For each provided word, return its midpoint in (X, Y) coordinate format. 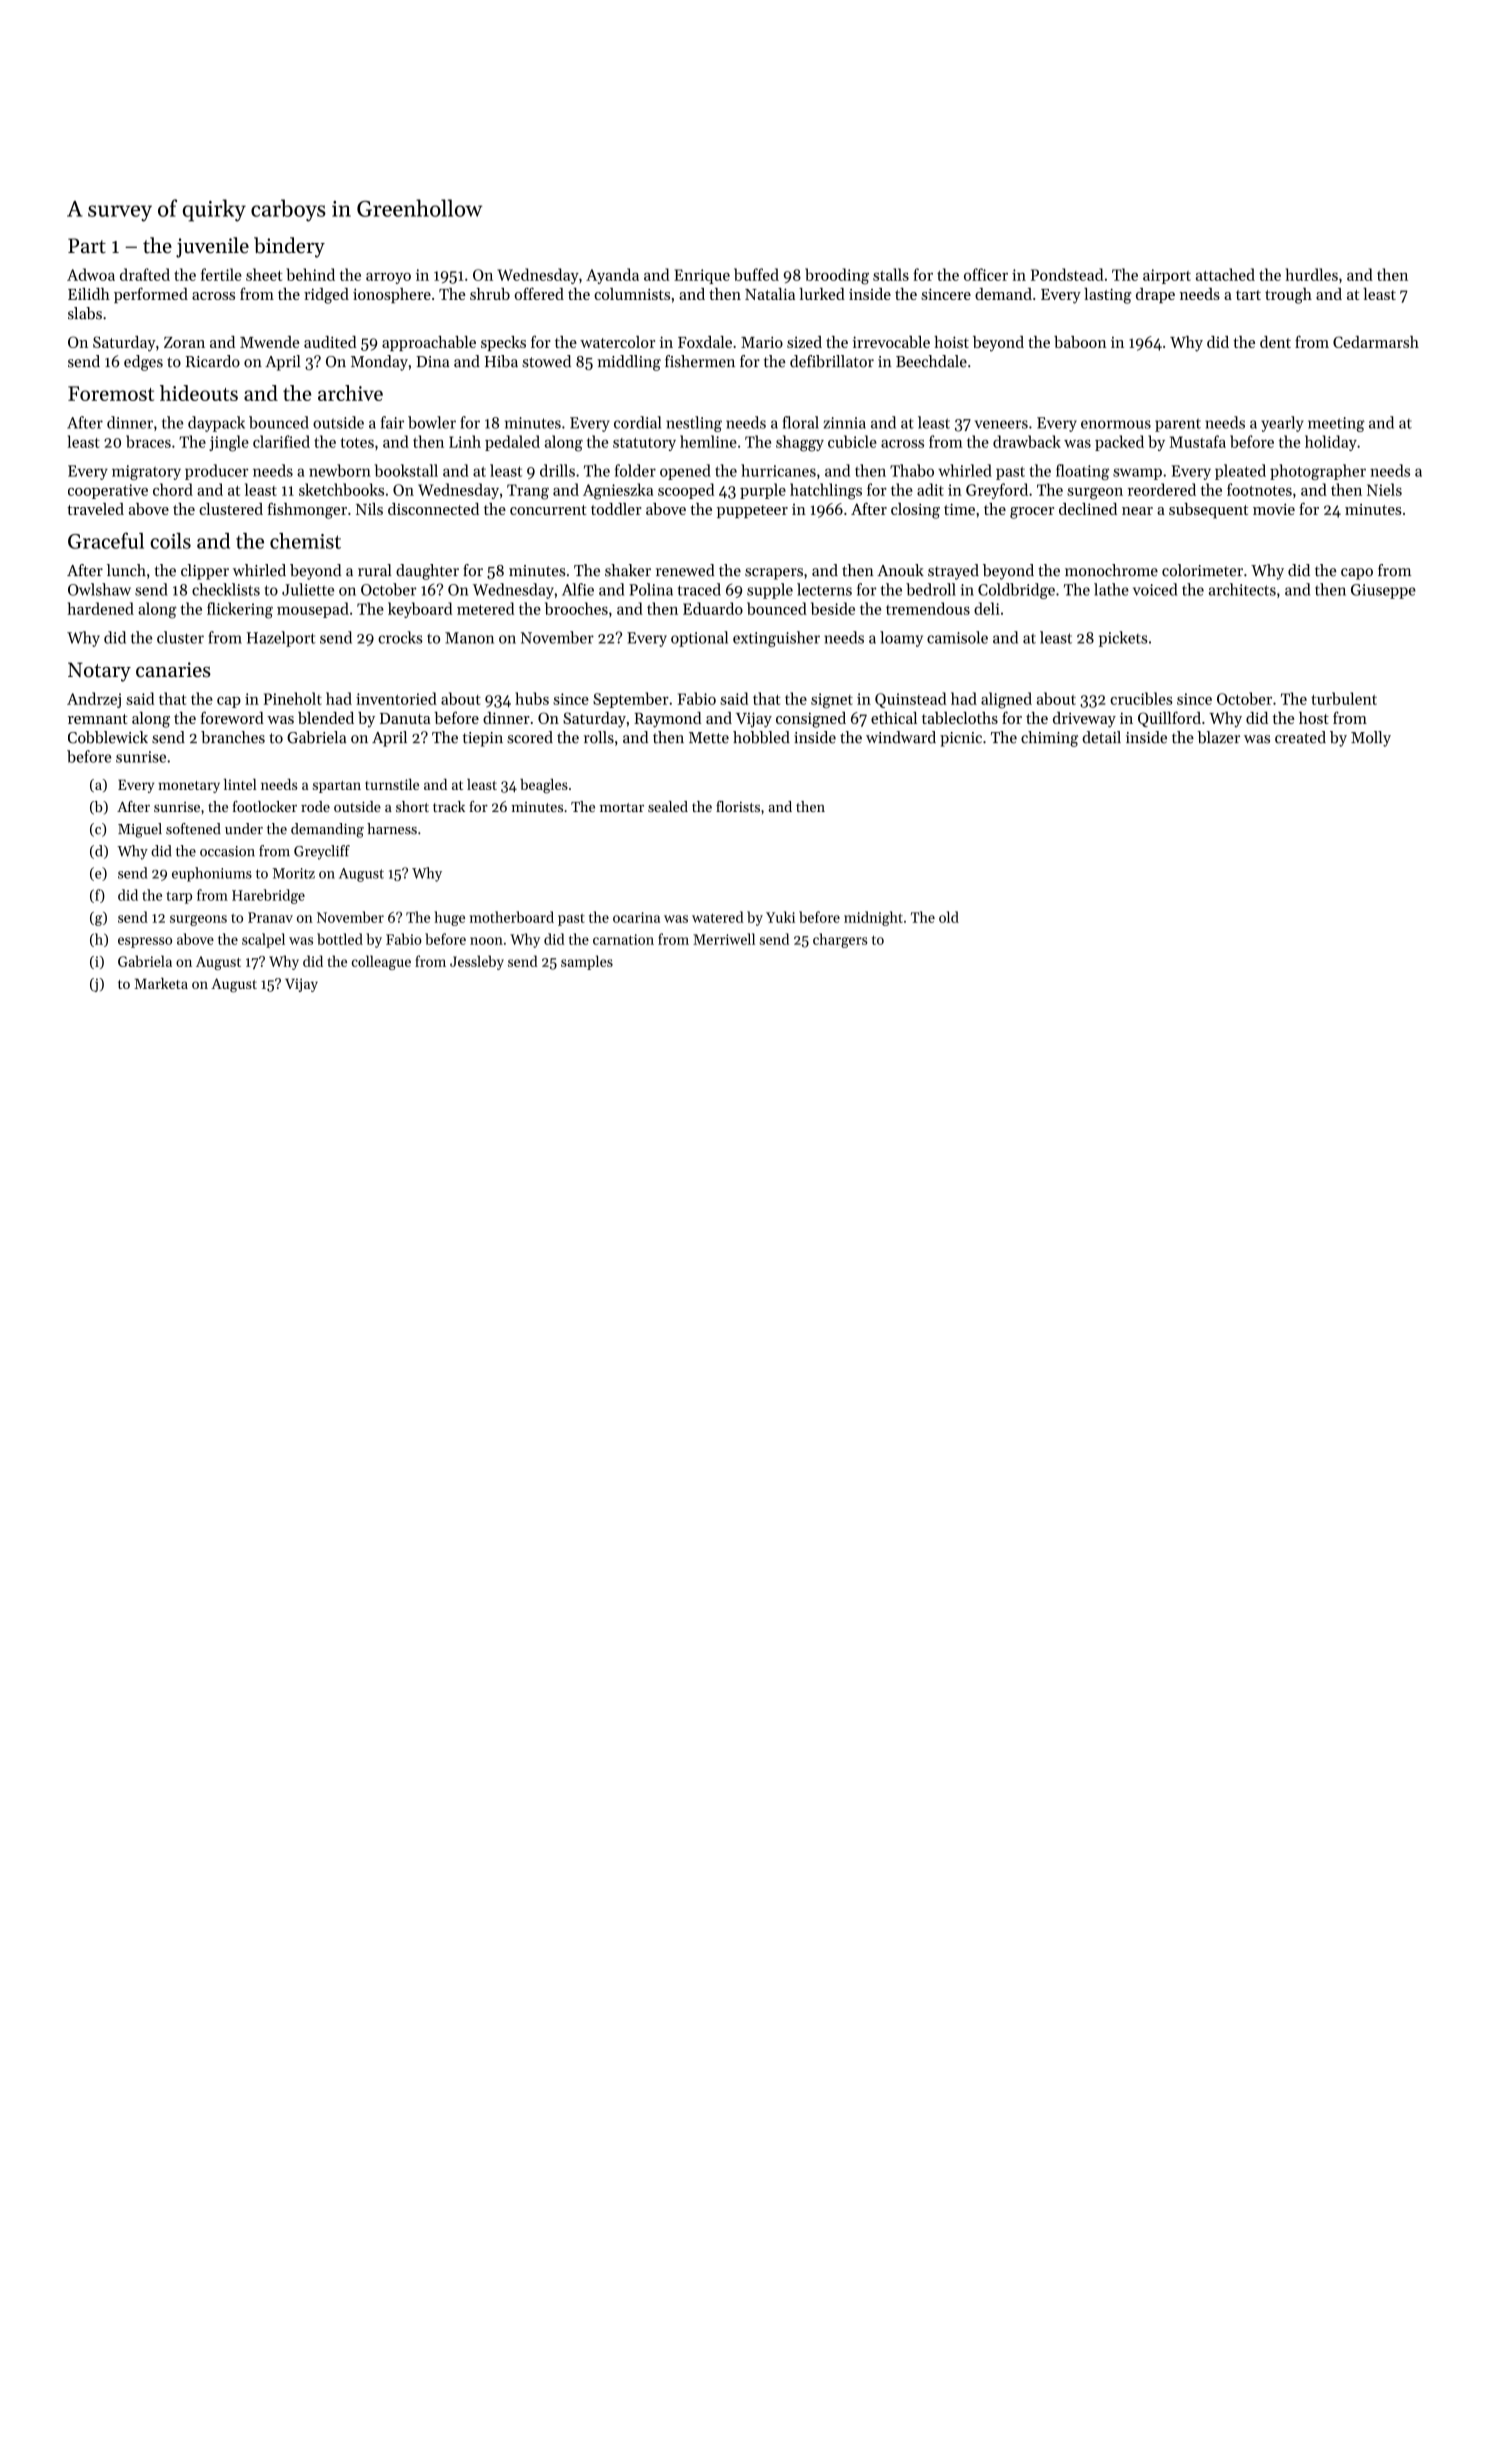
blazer (1218, 737)
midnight (873, 918)
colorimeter (1202, 570)
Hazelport (281, 639)
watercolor (617, 342)
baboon (1080, 342)
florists (738, 806)
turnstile (392, 784)
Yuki (780, 917)
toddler (616, 509)
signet (832, 701)
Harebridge (268, 896)
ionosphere (392, 295)
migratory (146, 472)
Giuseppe (1383, 591)
